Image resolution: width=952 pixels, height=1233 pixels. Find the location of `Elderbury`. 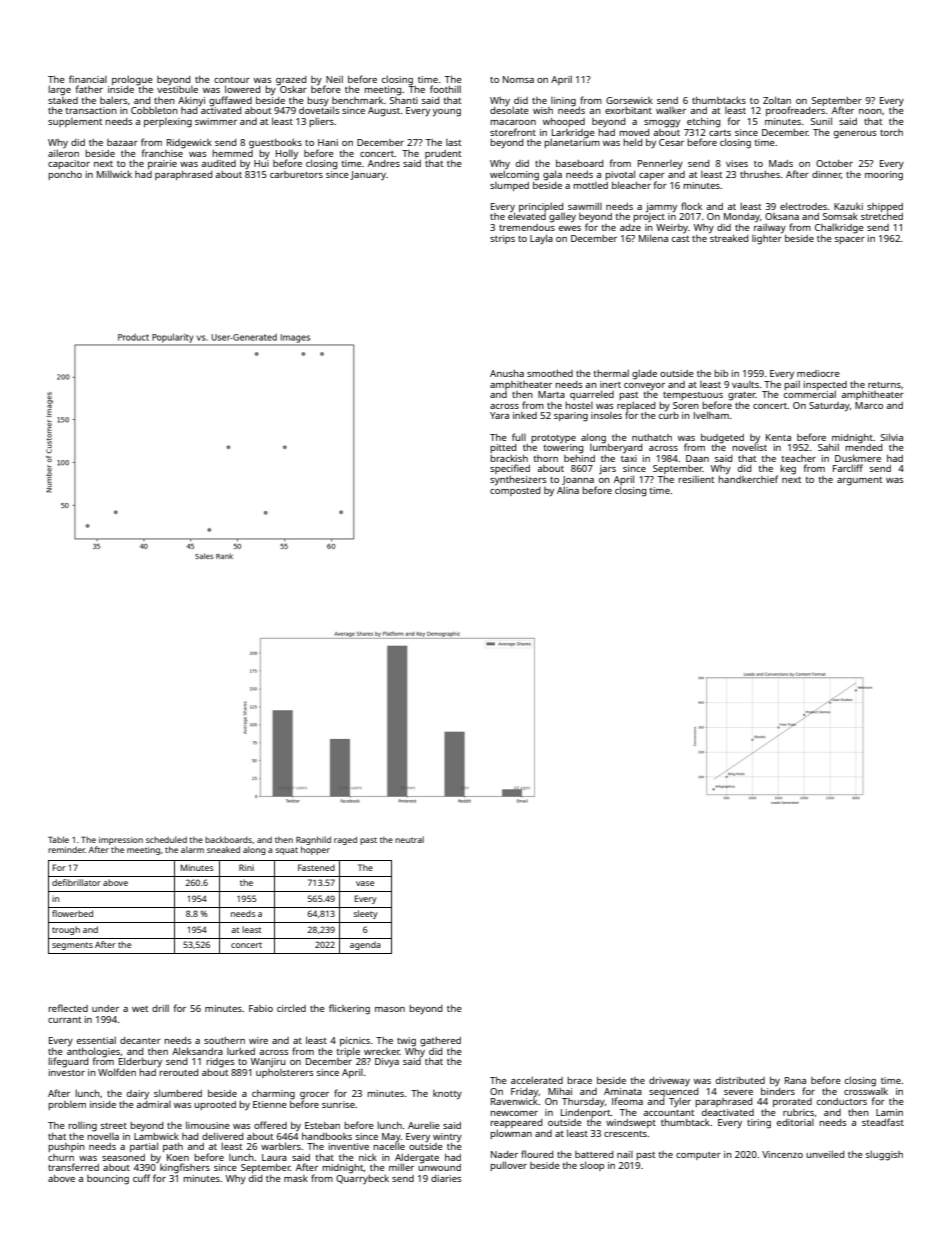

Elderbury is located at coordinates (140, 1062).
